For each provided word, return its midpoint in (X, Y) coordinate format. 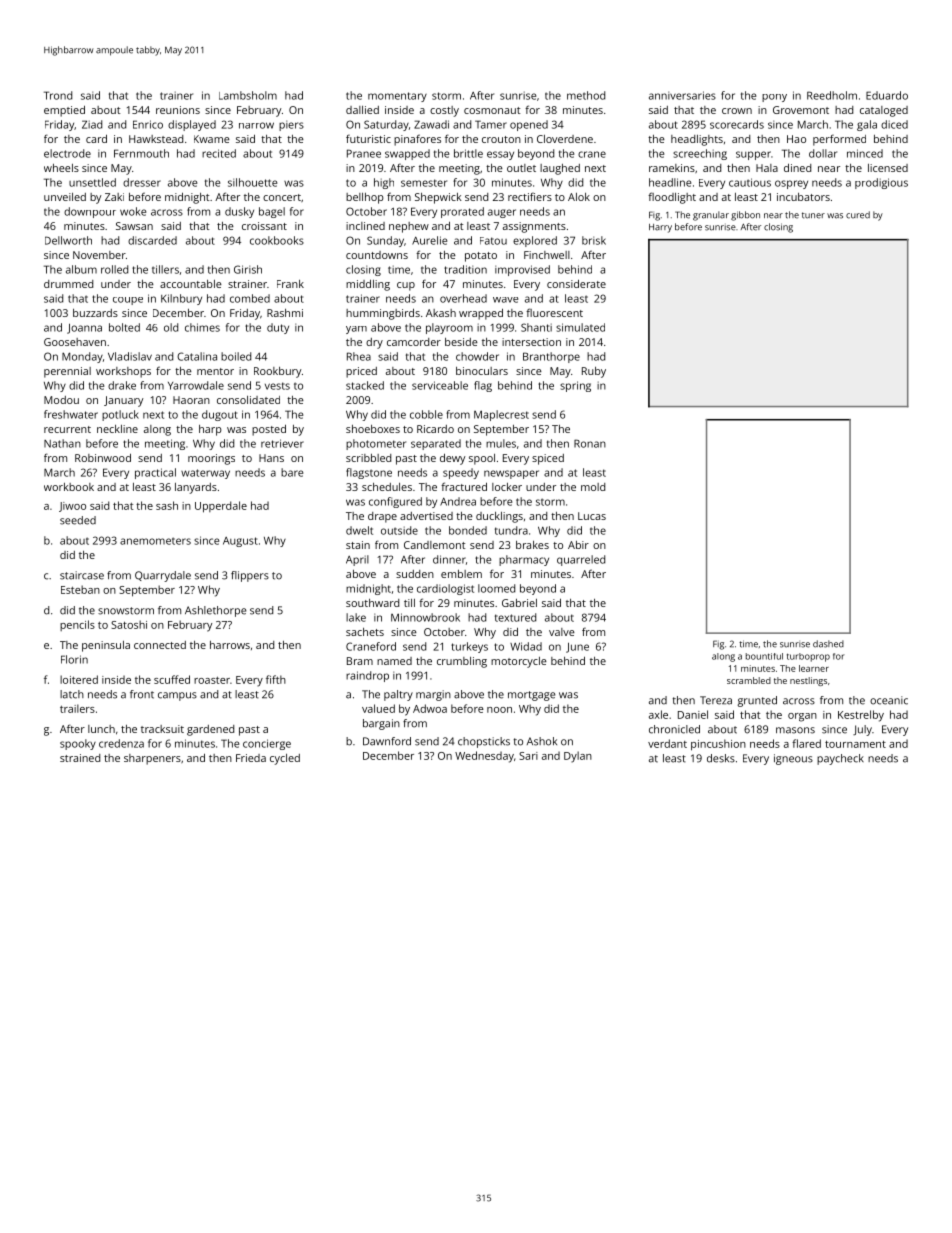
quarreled (581, 560)
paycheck (840, 759)
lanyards (196, 488)
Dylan (578, 757)
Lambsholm (248, 95)
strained (80, 758)
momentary (397, 97)
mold (593, 487)
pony (774, 98)
